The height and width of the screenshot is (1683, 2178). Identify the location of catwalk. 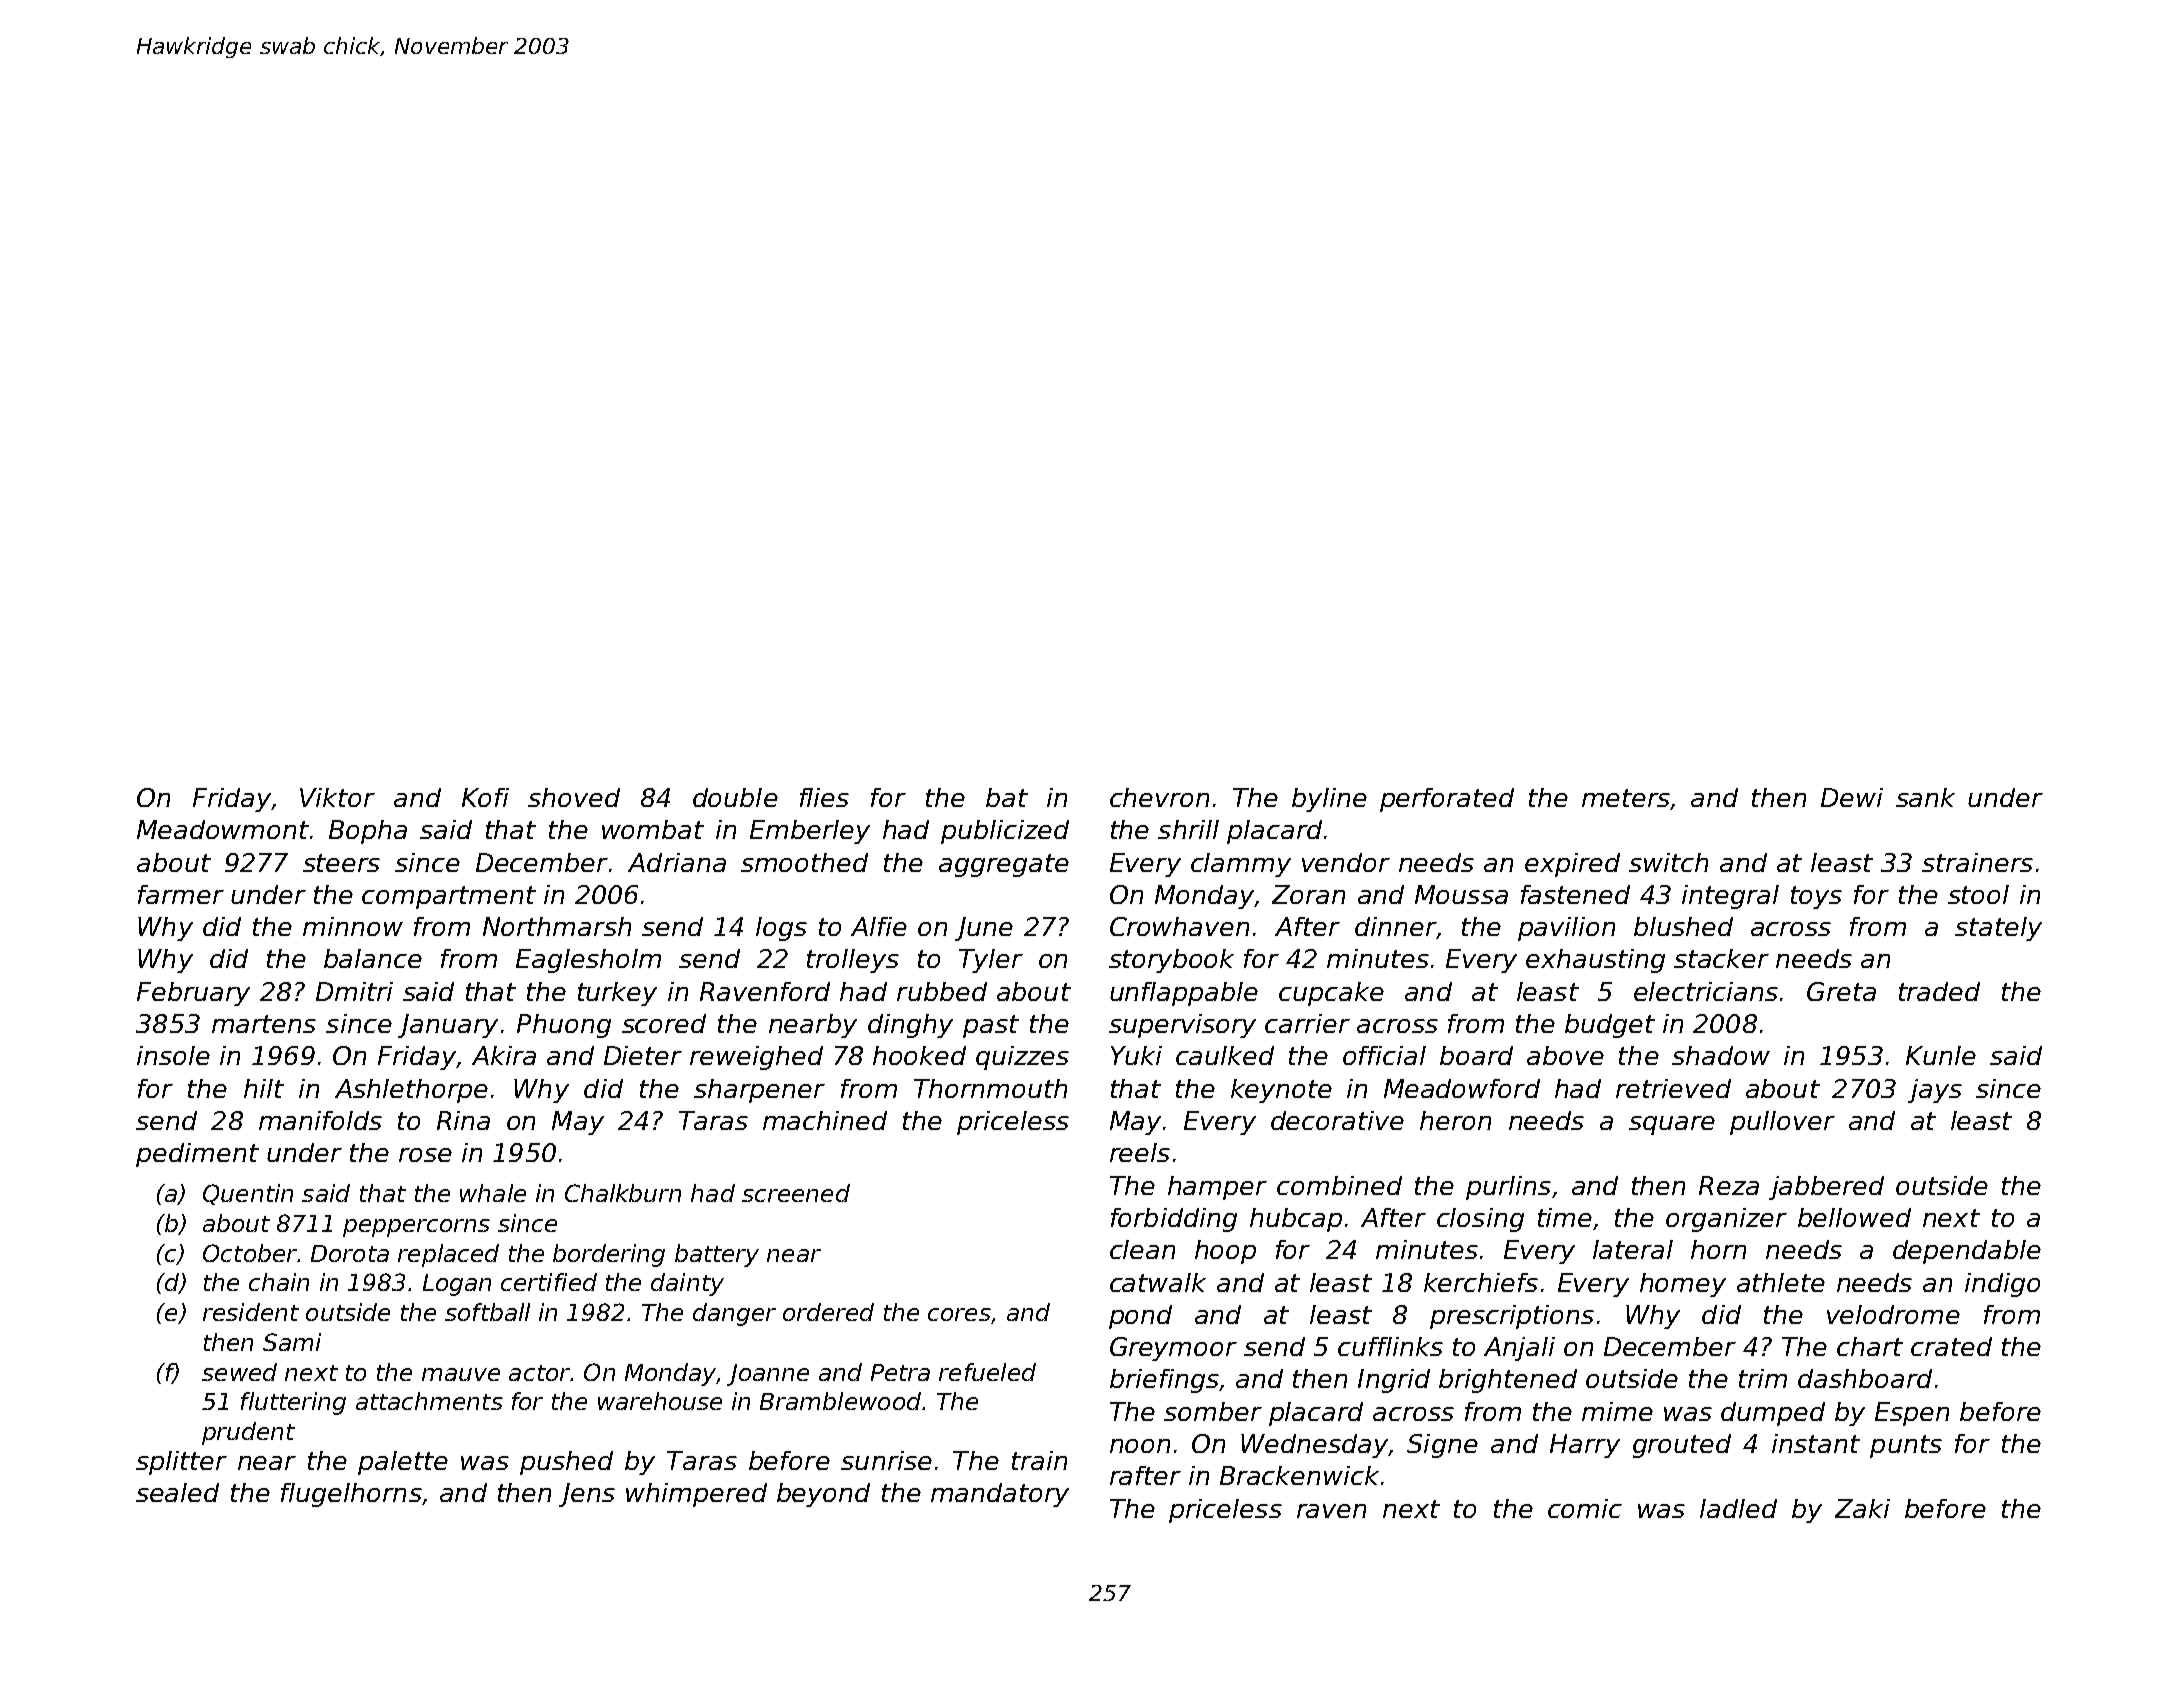
(1158, 1282).
